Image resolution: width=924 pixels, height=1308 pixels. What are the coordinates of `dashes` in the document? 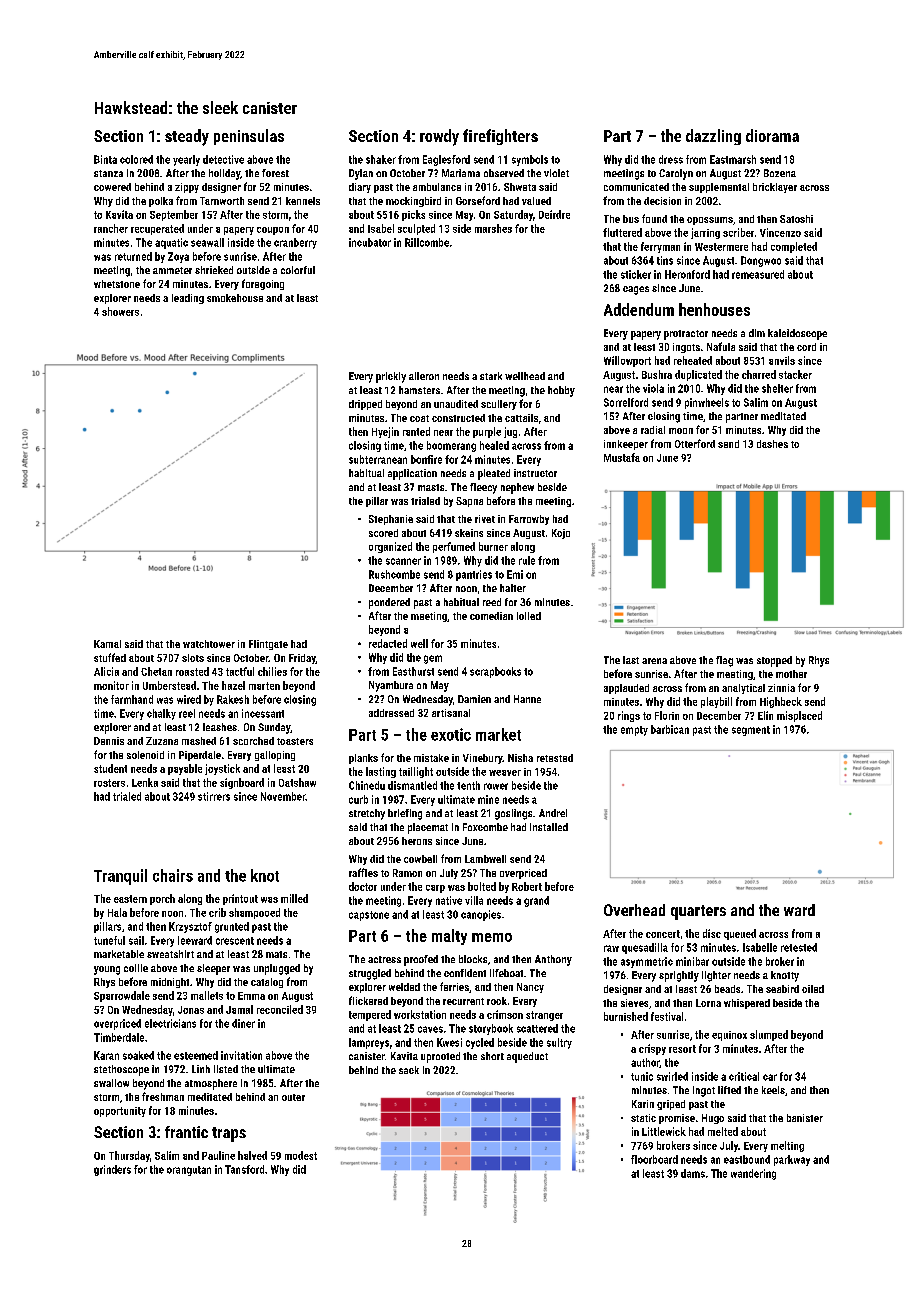 It's located at (772, 444).
